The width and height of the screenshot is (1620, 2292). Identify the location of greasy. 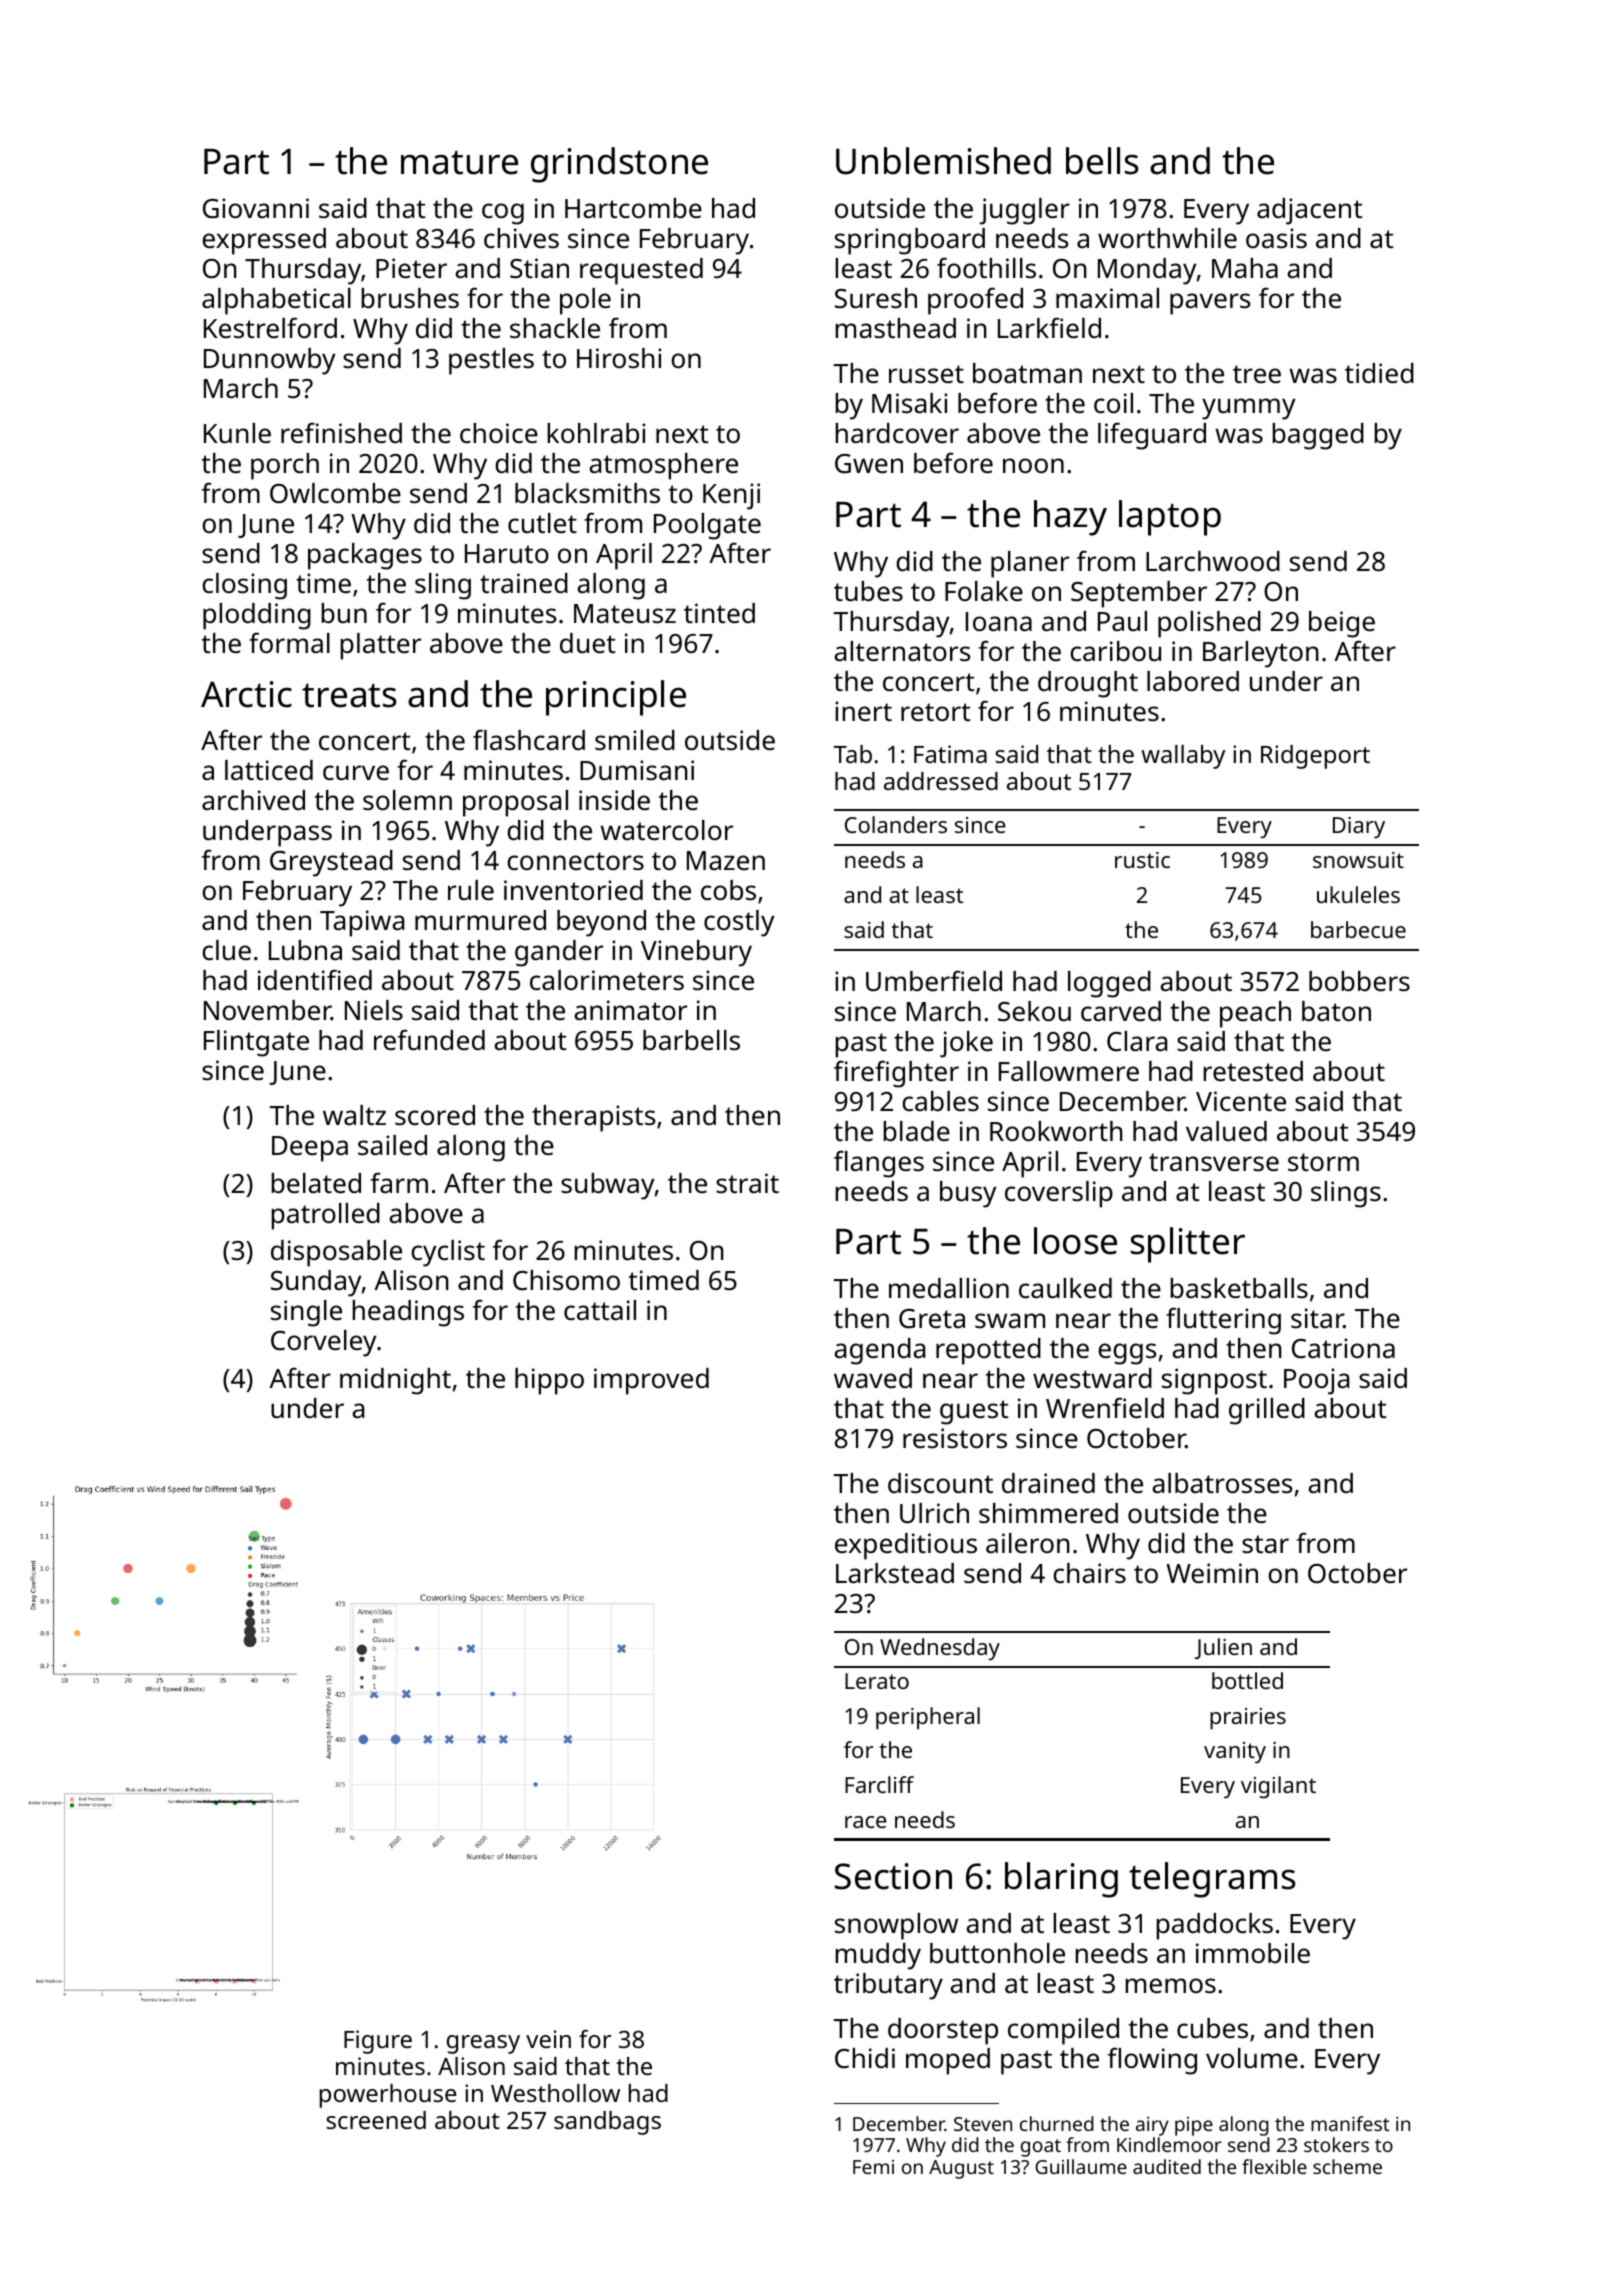
(483, 2044).
